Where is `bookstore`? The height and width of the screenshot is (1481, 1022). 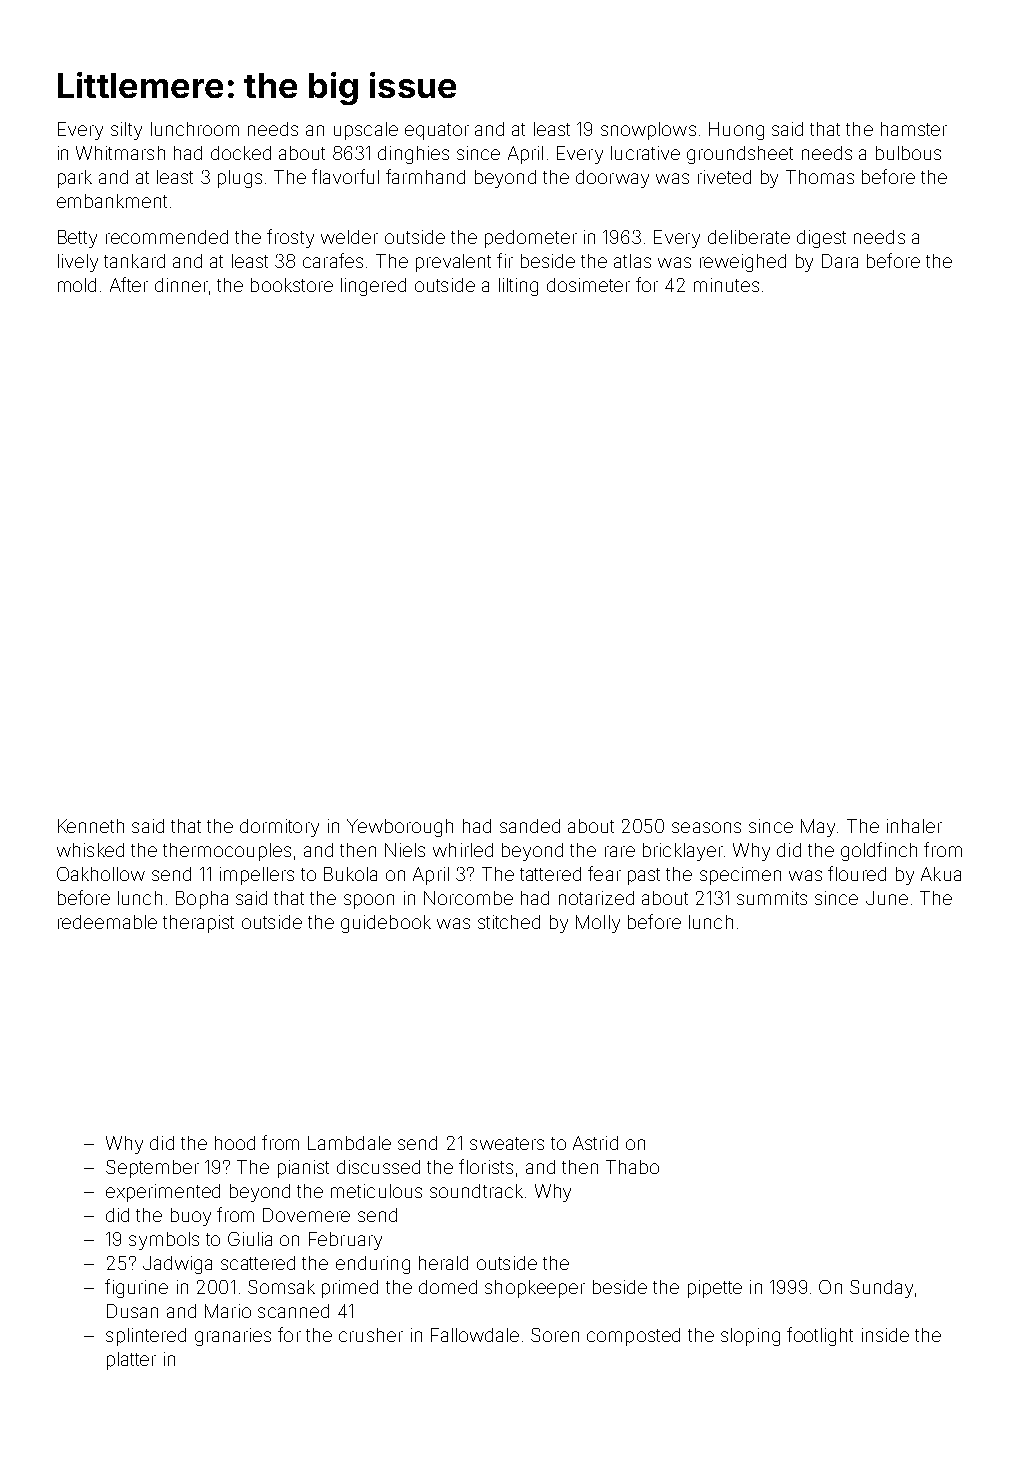
bookstore is located at coordinates (292, 285).
